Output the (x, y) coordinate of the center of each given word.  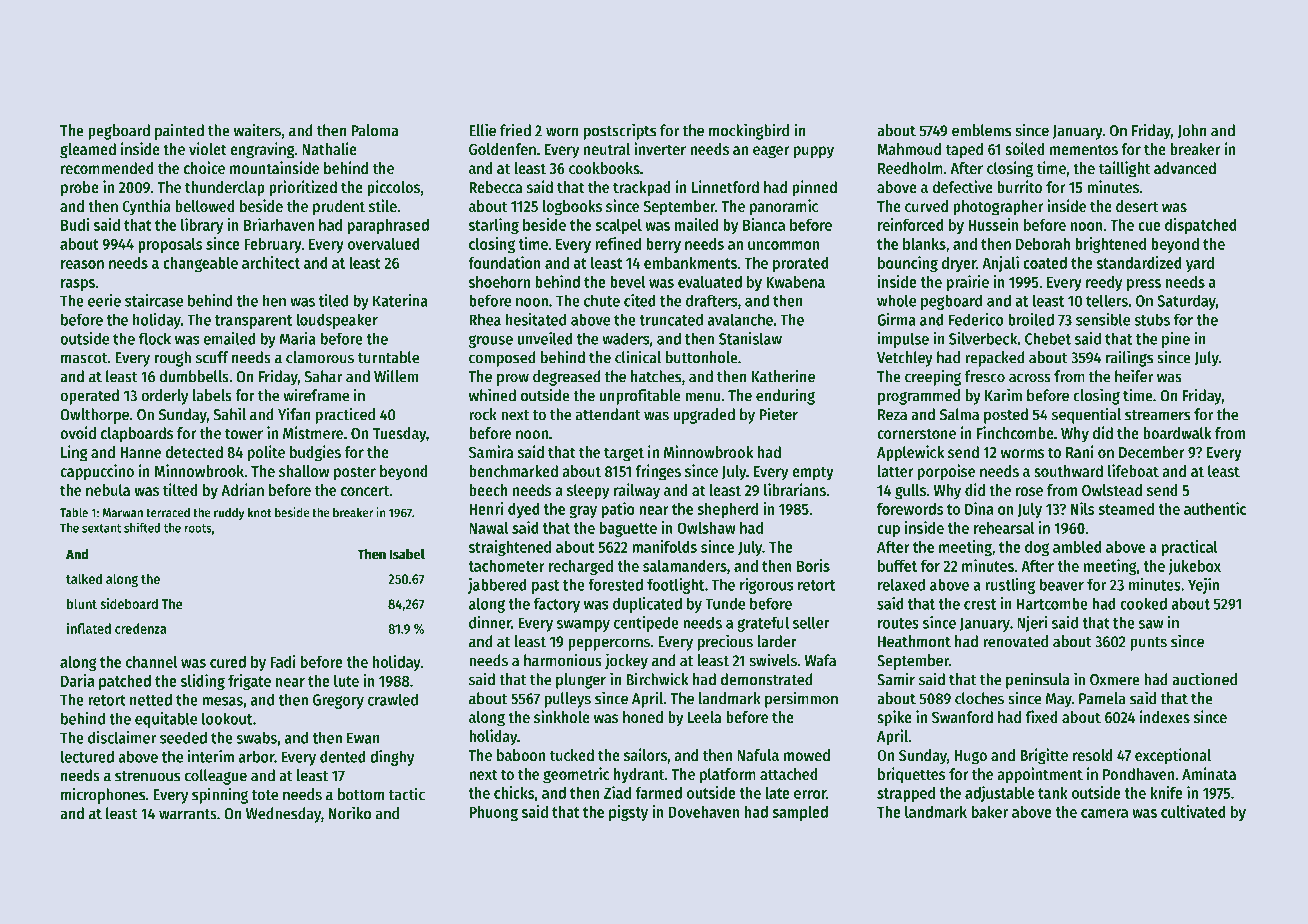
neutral (607, 149)
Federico (976, 319)
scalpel (618, 226)
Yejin (1203, 586)
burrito (1019, 186)
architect (271, 262)
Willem (396, 376)
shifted (142, 527)
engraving (262, 150)
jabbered (497, 586)
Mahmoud (909, 149)
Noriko (350, 813)
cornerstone (916, 433)
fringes (658, 472)
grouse (491, 341)
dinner (490, 622)
